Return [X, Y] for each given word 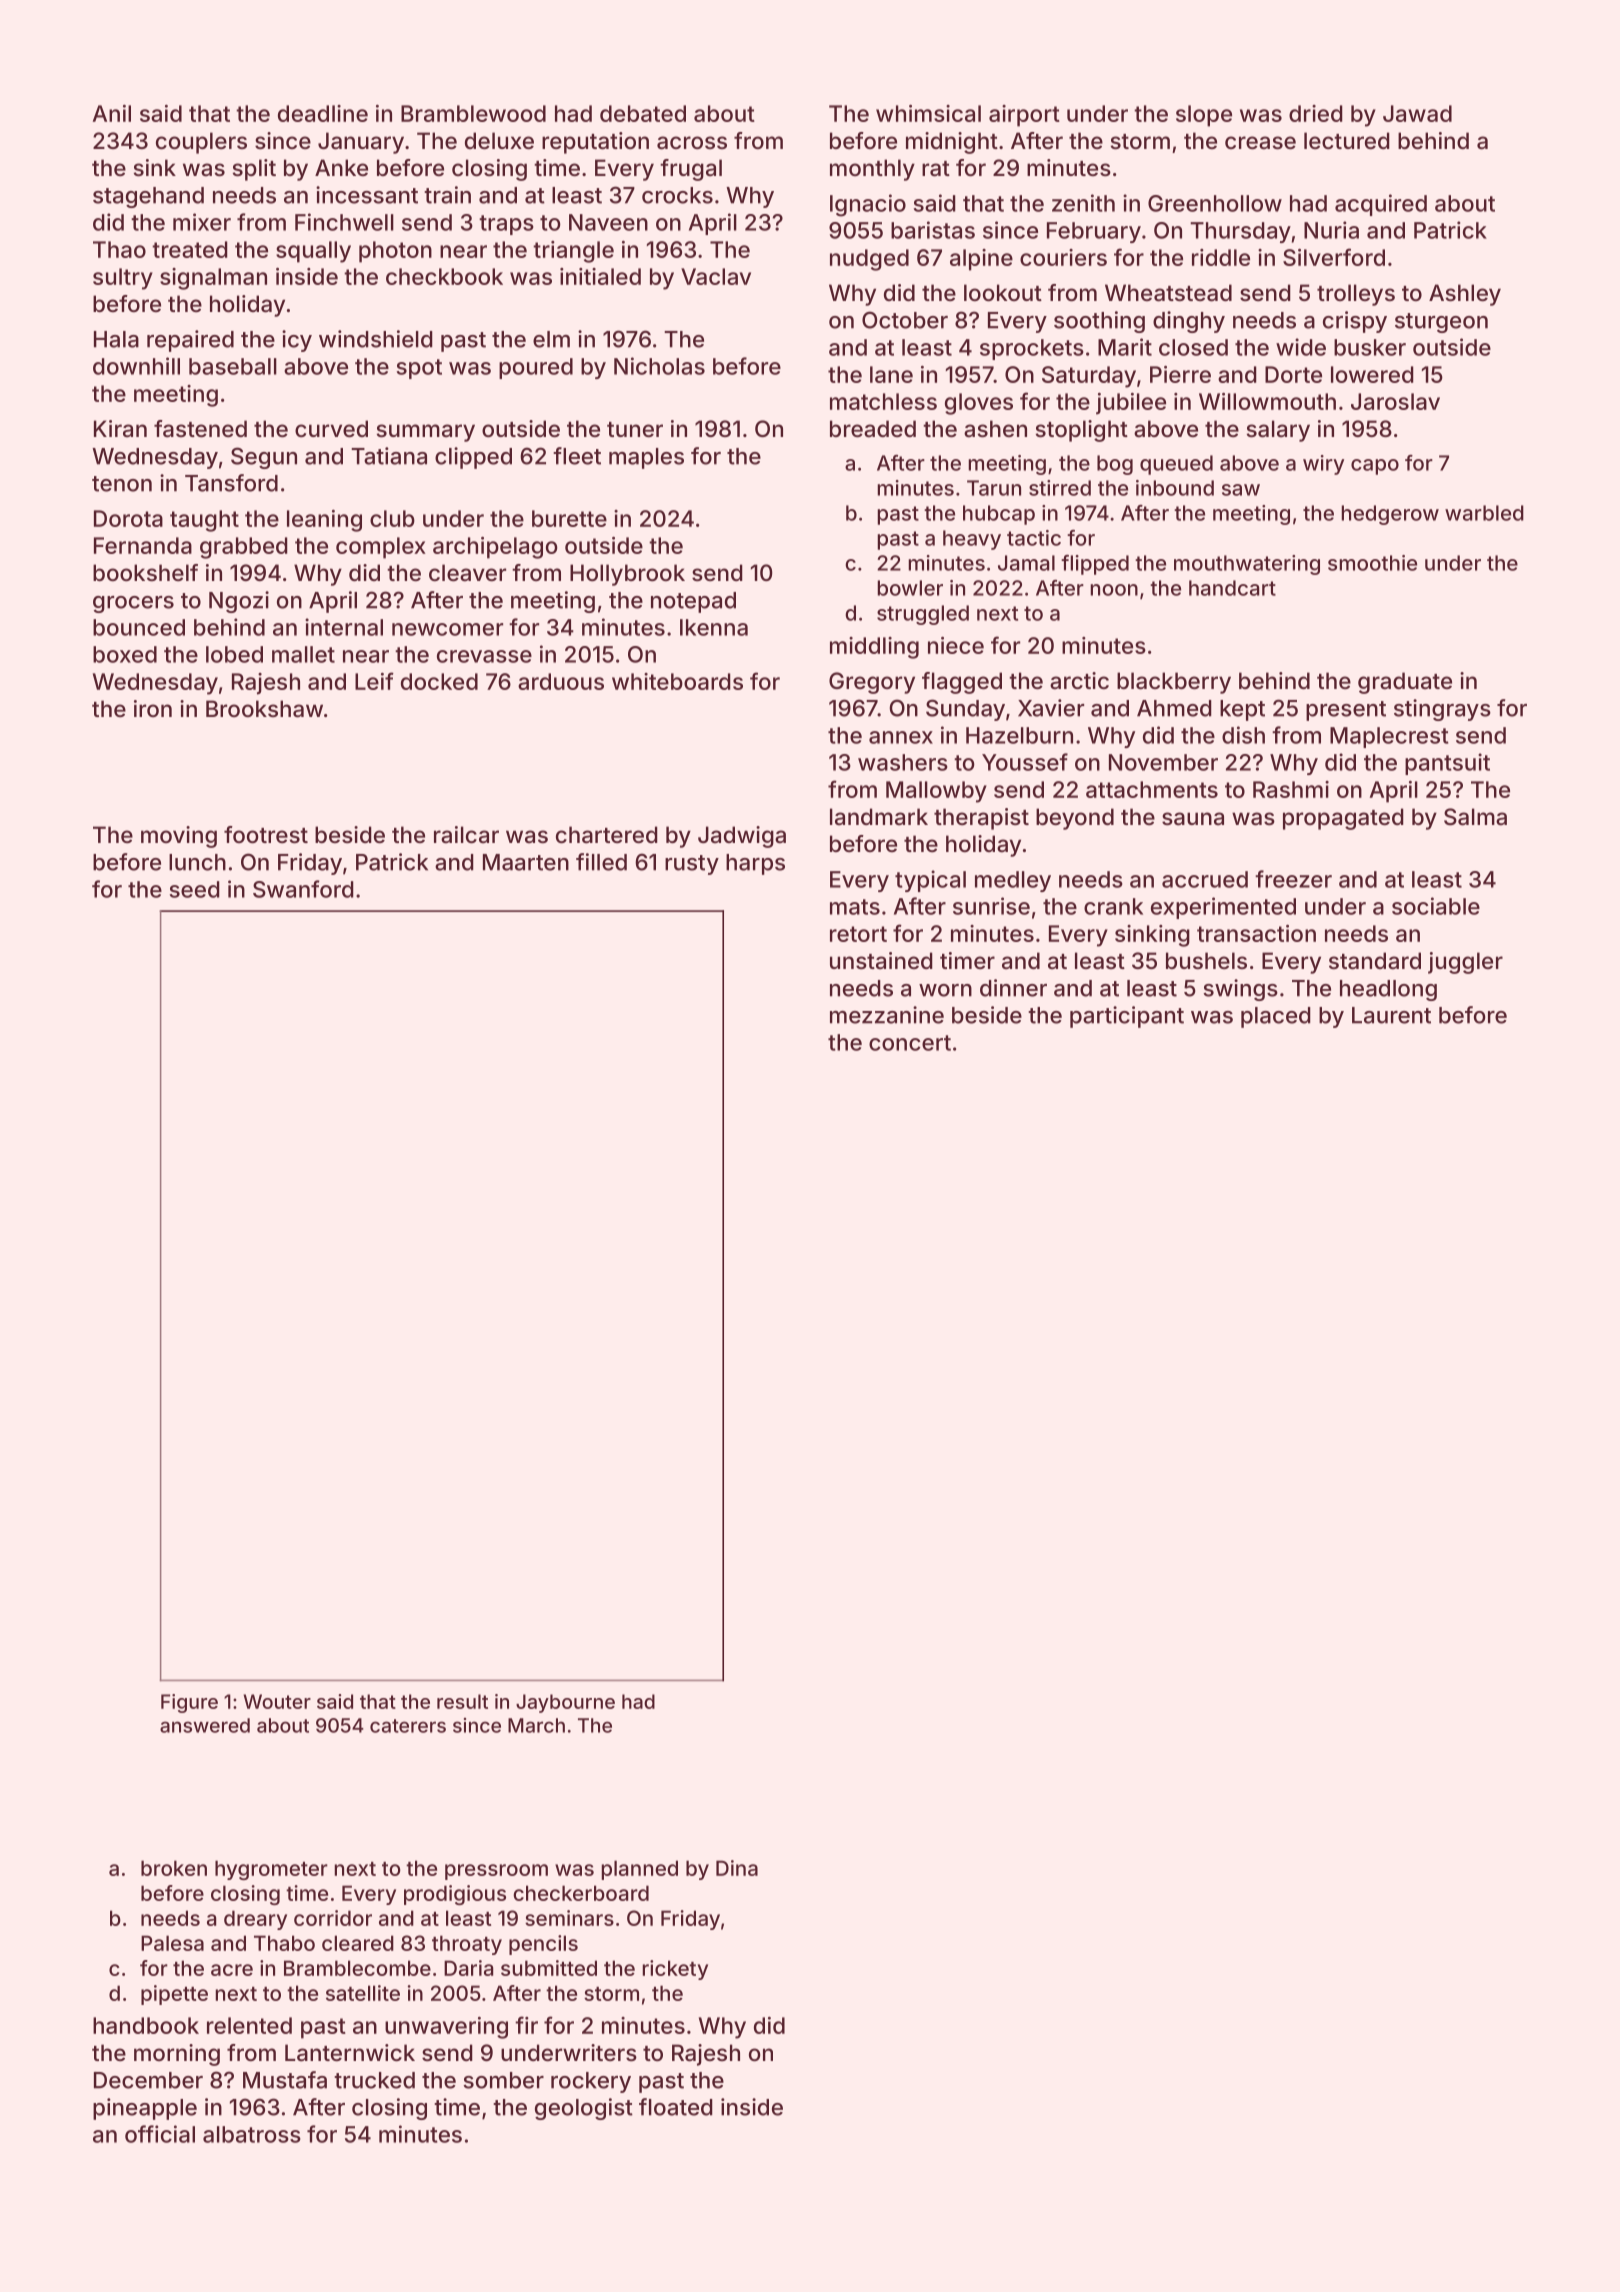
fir [526, 2025]
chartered [607, 835]
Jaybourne [565, 1703]
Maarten [526, 862]
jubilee [1131, 404]
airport [1024, 116]
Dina [737, 1868]
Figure [189, 1703]
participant [1127, 1017]
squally [313, 252]
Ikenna [714, 627]
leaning [324, 521]
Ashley [1465, 295]
